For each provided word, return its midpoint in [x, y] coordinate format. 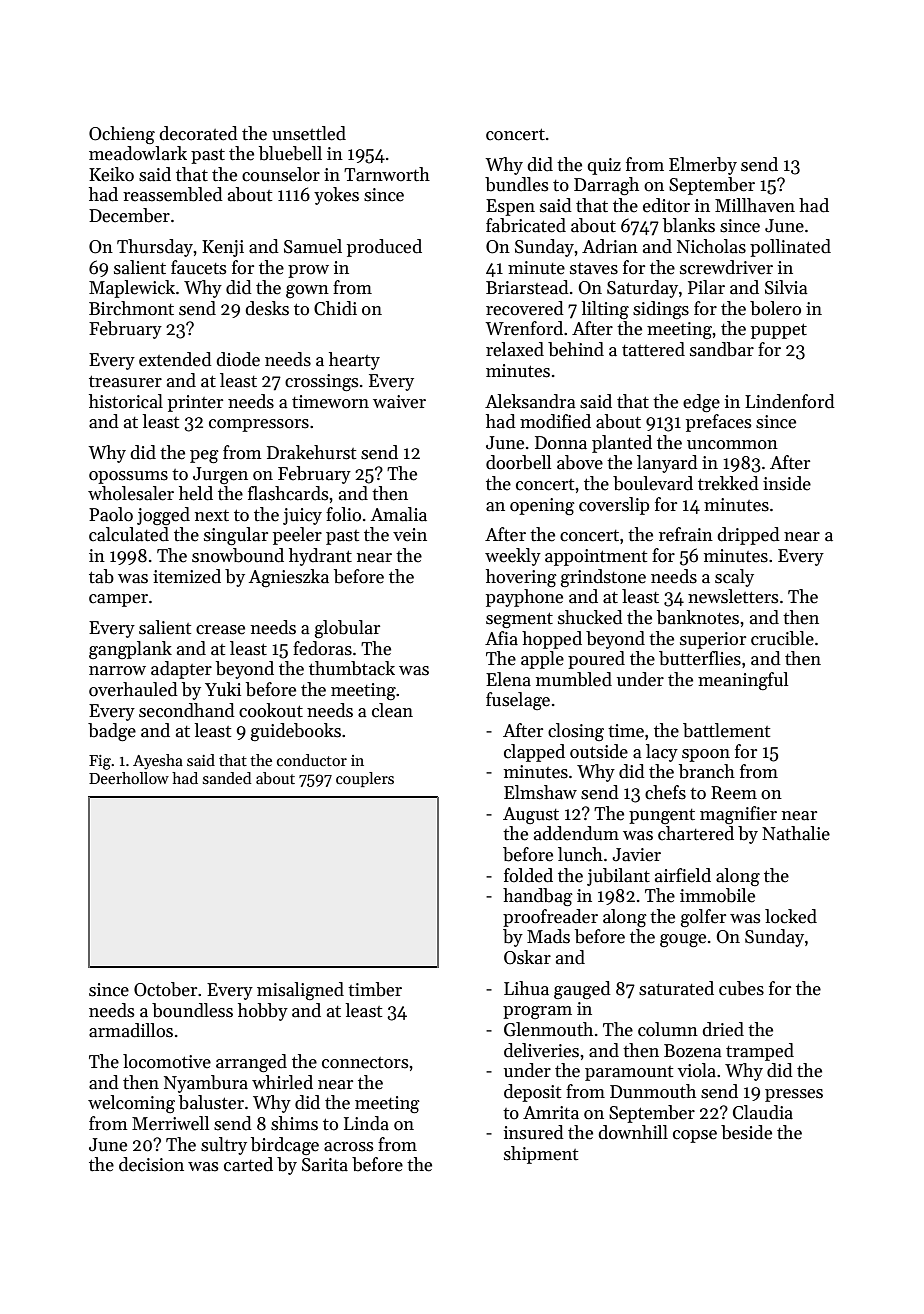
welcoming [131, 1104]
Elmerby [703, 166]
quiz [604, 166]
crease [220, 630]
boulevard [653, 483]
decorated [198, 133]
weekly [513, 557]
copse [695, 1136]
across [348, 1147]
